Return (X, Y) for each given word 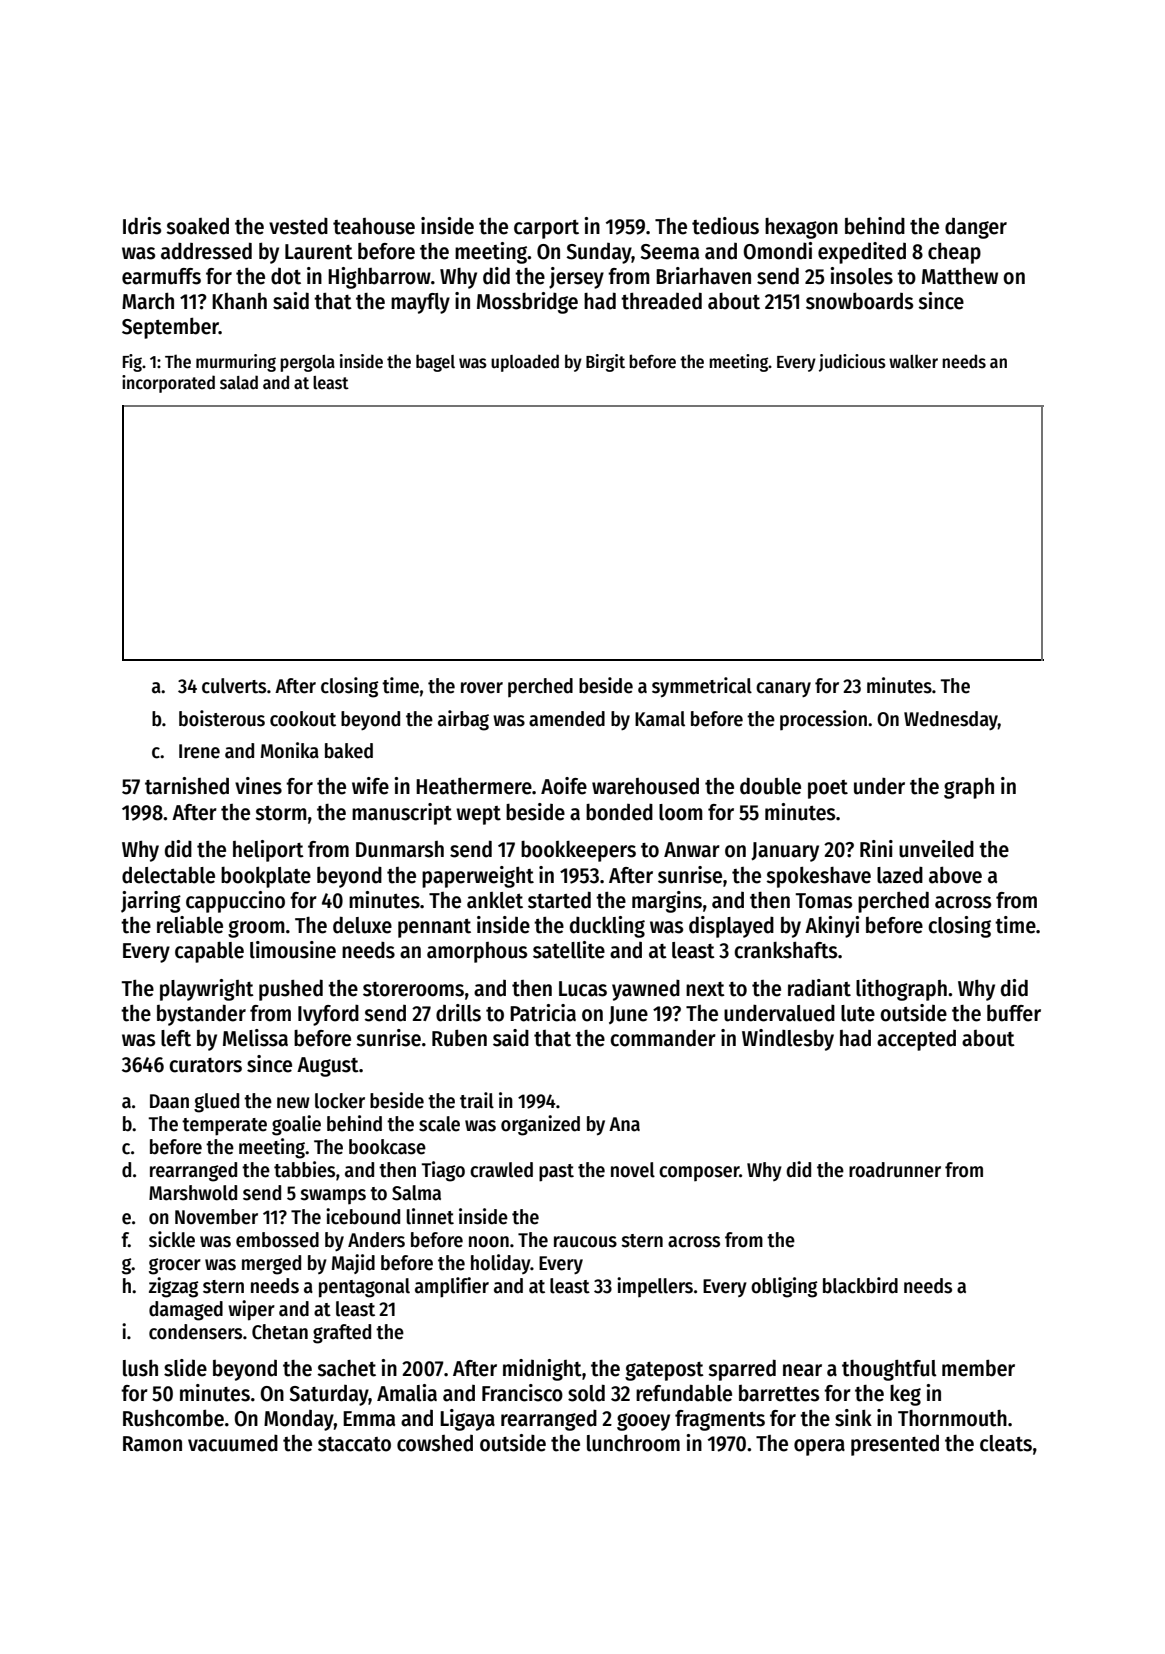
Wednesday (951, 720)
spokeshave (818, 877)
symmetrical (702, 687)
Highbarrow (379, 278)
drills (458, 1013)
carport (546, 229)
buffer (1014, 1013)
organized (540, 1125)
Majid (353, 1264)
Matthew (960, 276)
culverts (234, 686)
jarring (151, 902)
